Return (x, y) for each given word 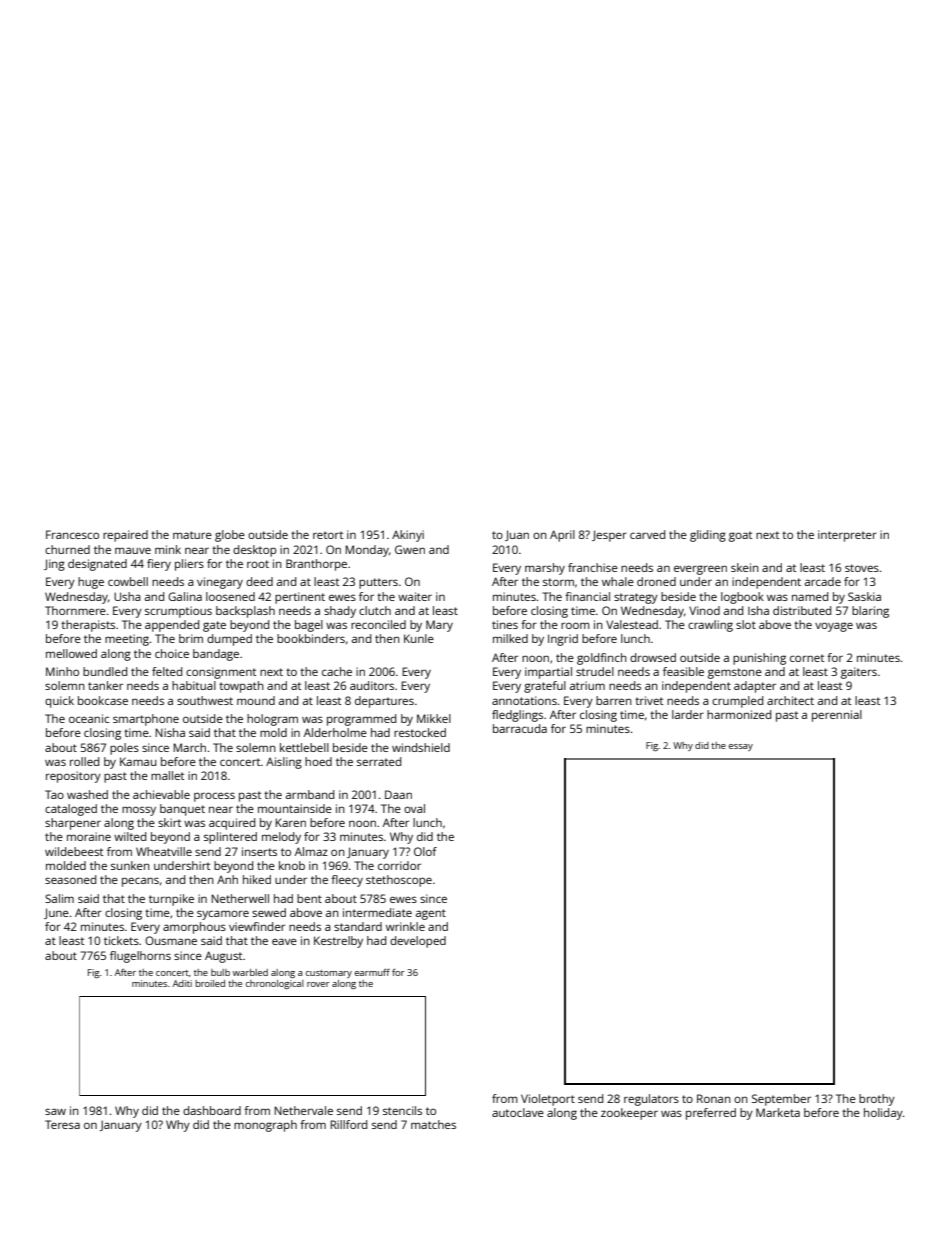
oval (414, 808)
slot (746, 624)
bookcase (103, 700)
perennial (837, 716)
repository (73, 777)
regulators (651, 1100)
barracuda (520, 728)
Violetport (548, 1100)
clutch (375, 610)
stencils (402, 1110)
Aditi (182, 983)
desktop (254, 551)
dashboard (212, 1110)
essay (741, 747)
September (781, 1100)
